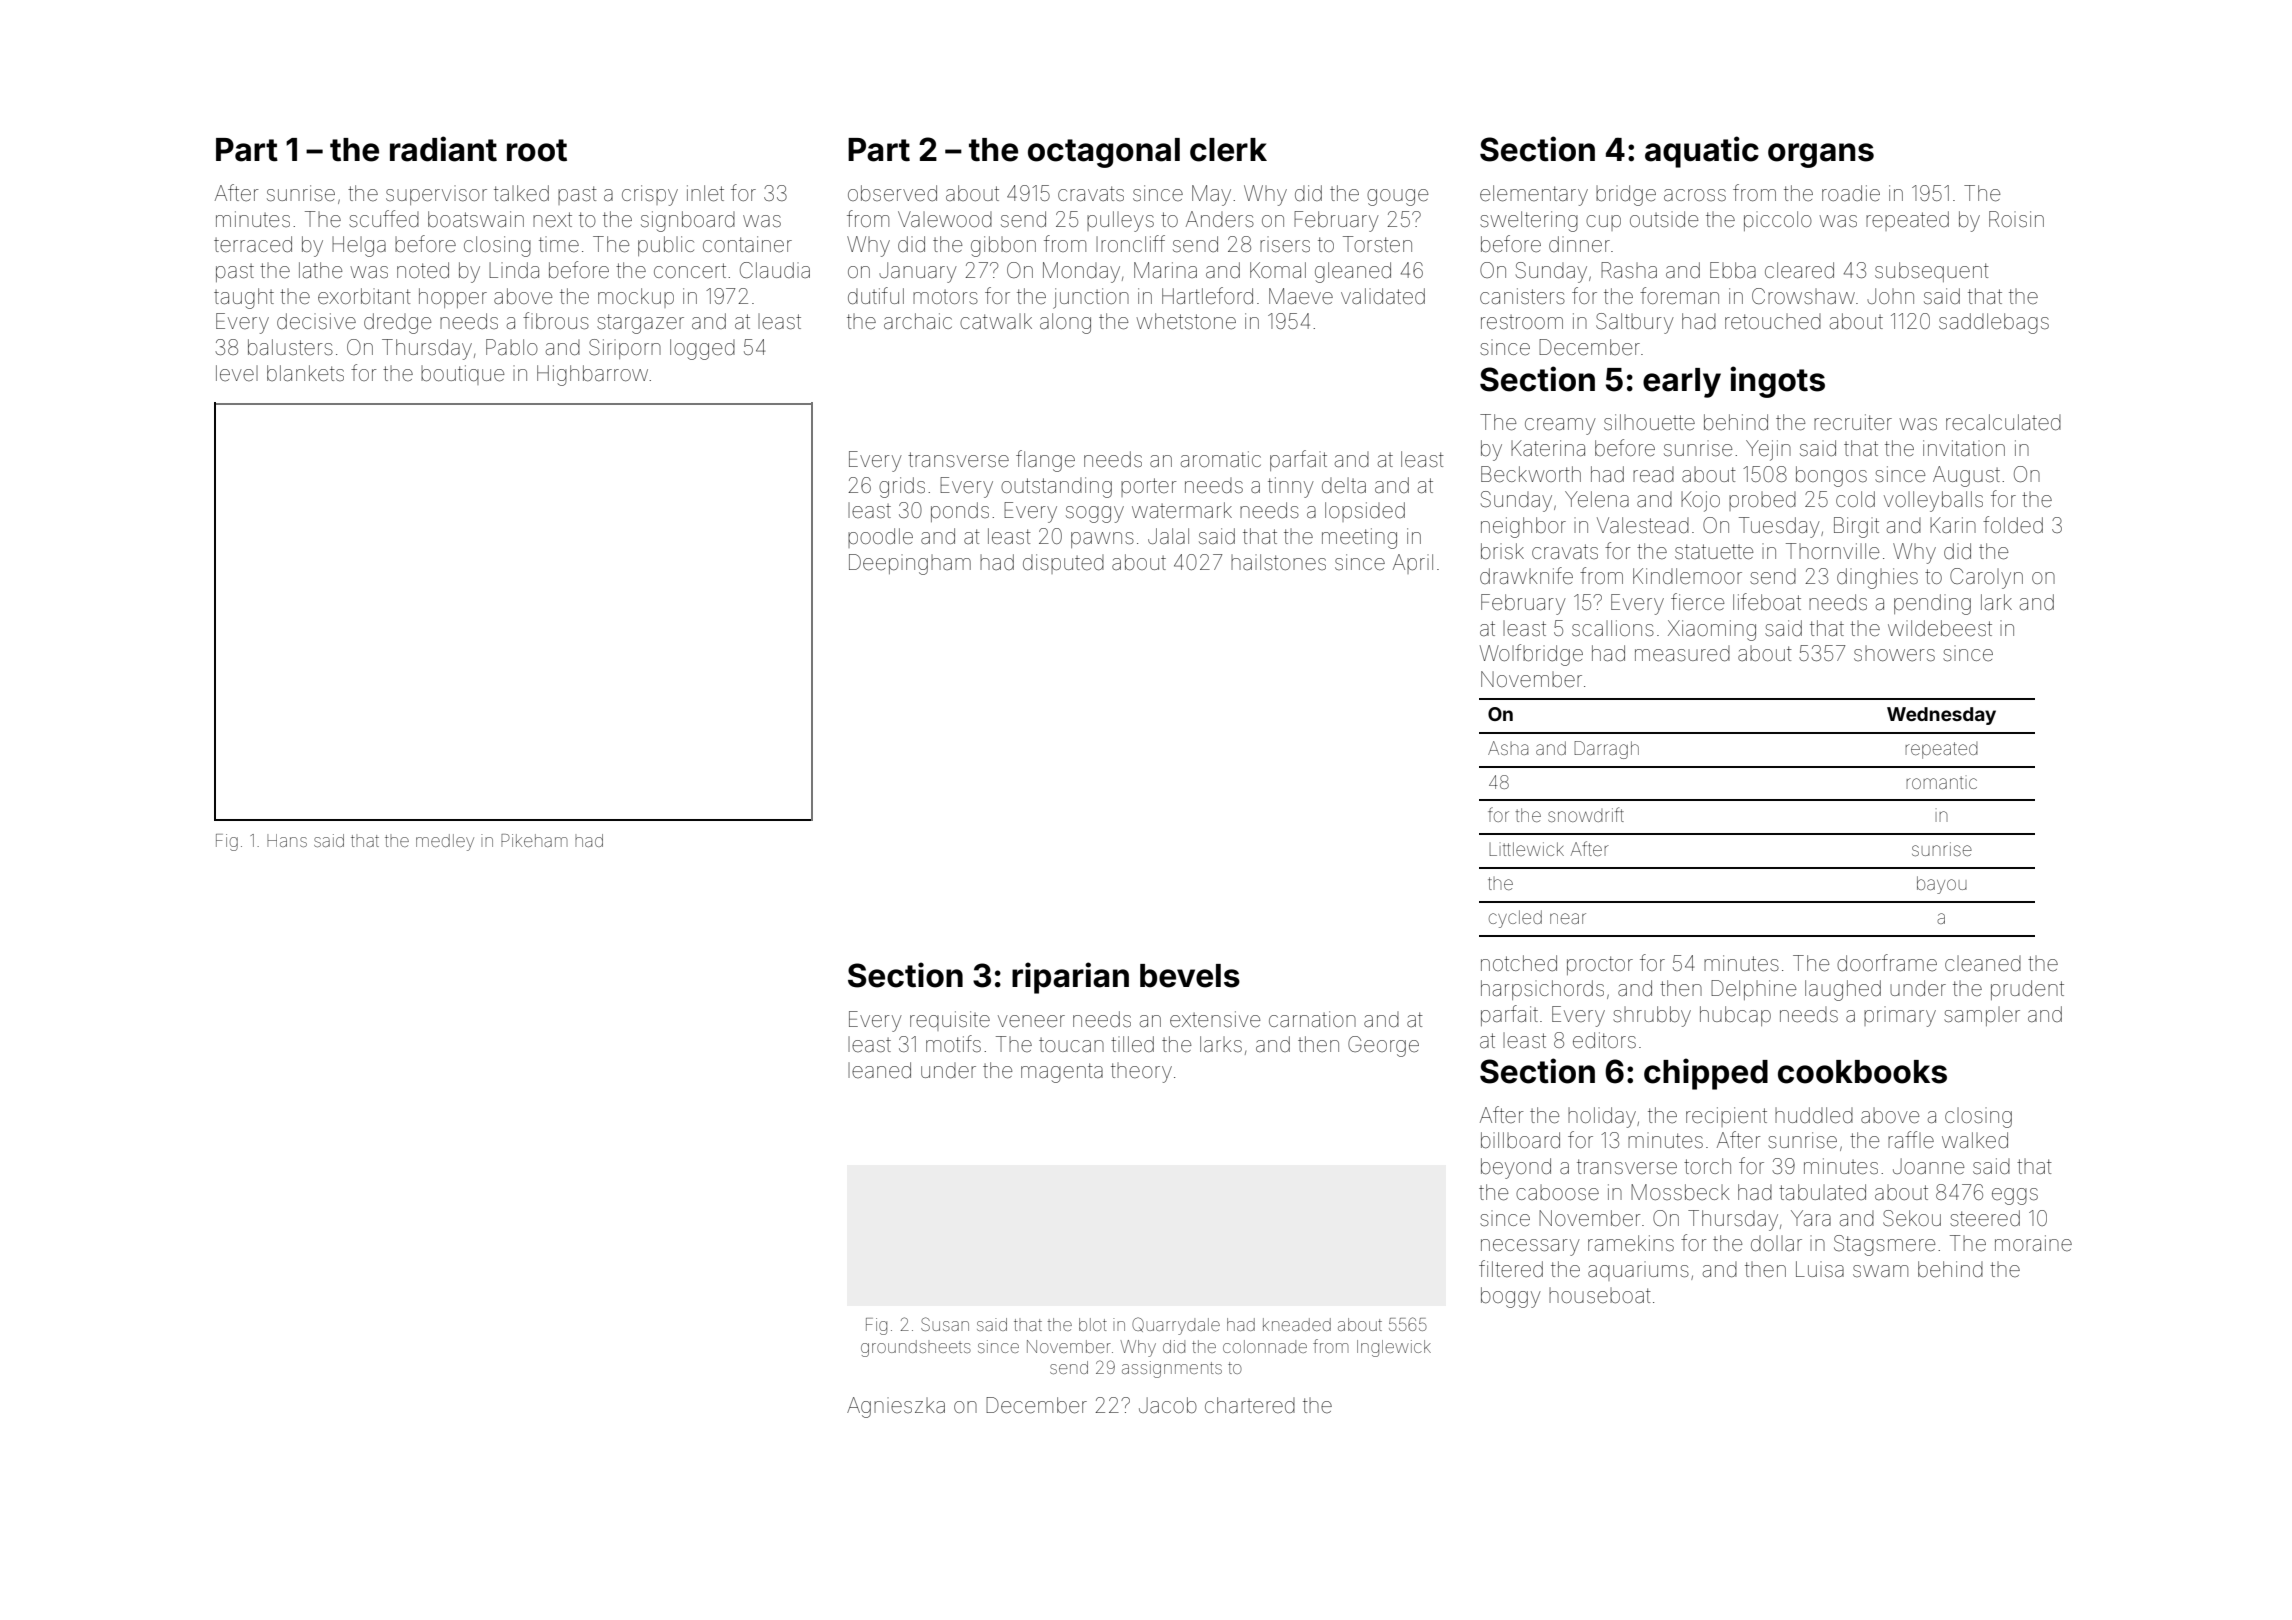 The height and width of the image is (1620, 2292). Describe the element at coordinates (1932, 272) in the image. I see `subsequent` at that location.
